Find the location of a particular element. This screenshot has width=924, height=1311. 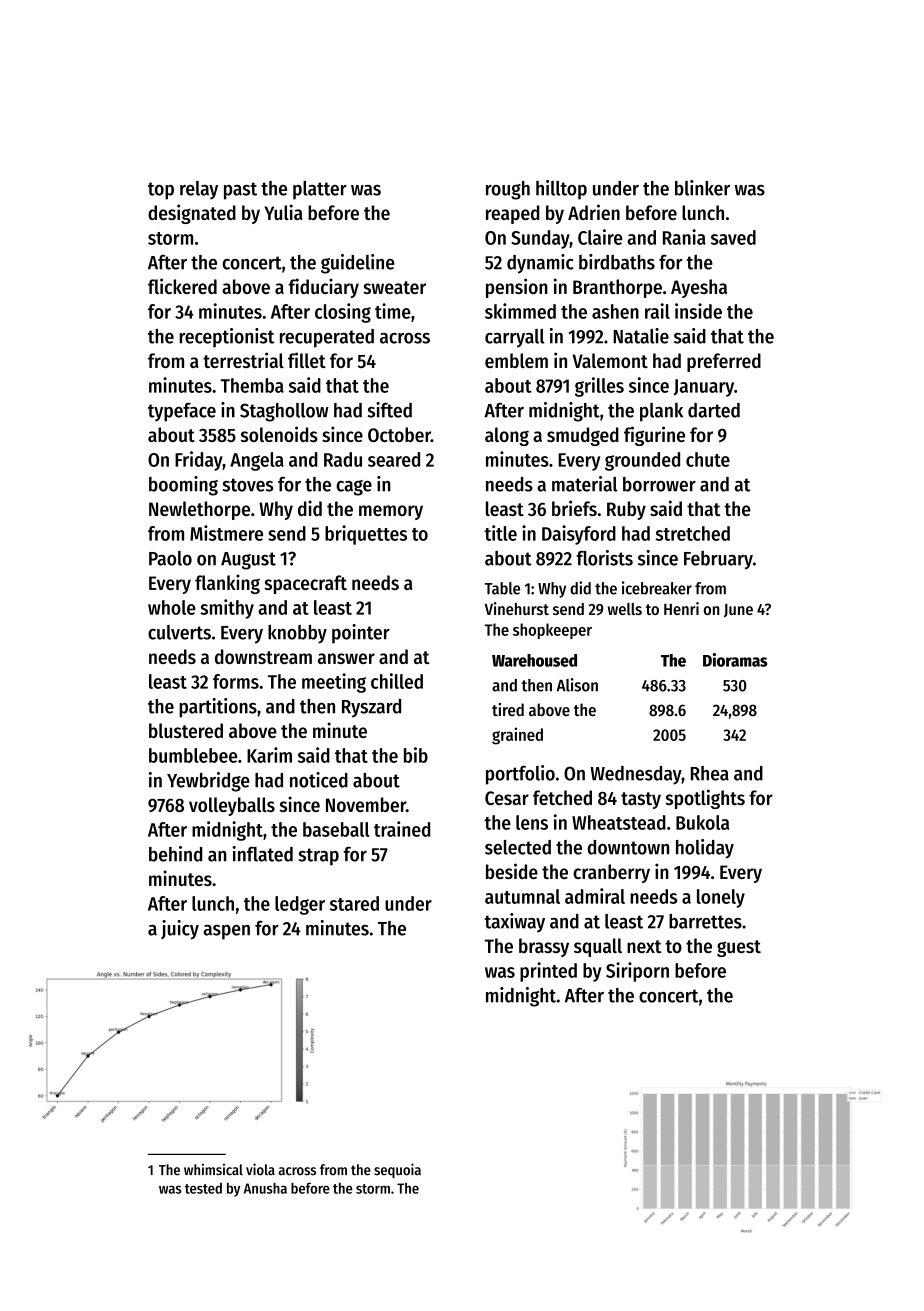

Rania is located at coordinates (684, 237).
